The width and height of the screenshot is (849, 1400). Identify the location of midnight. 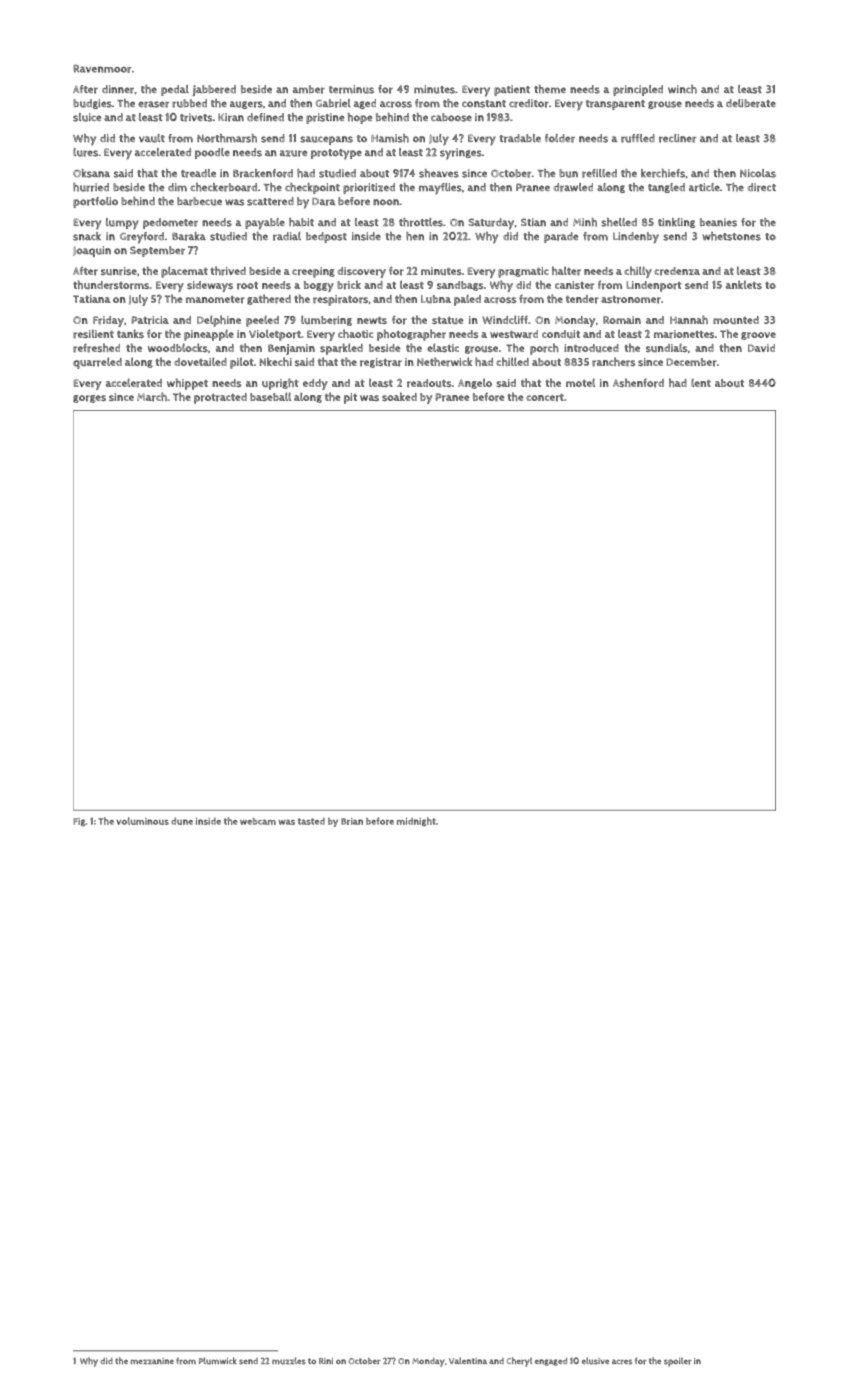
(416, 822).
